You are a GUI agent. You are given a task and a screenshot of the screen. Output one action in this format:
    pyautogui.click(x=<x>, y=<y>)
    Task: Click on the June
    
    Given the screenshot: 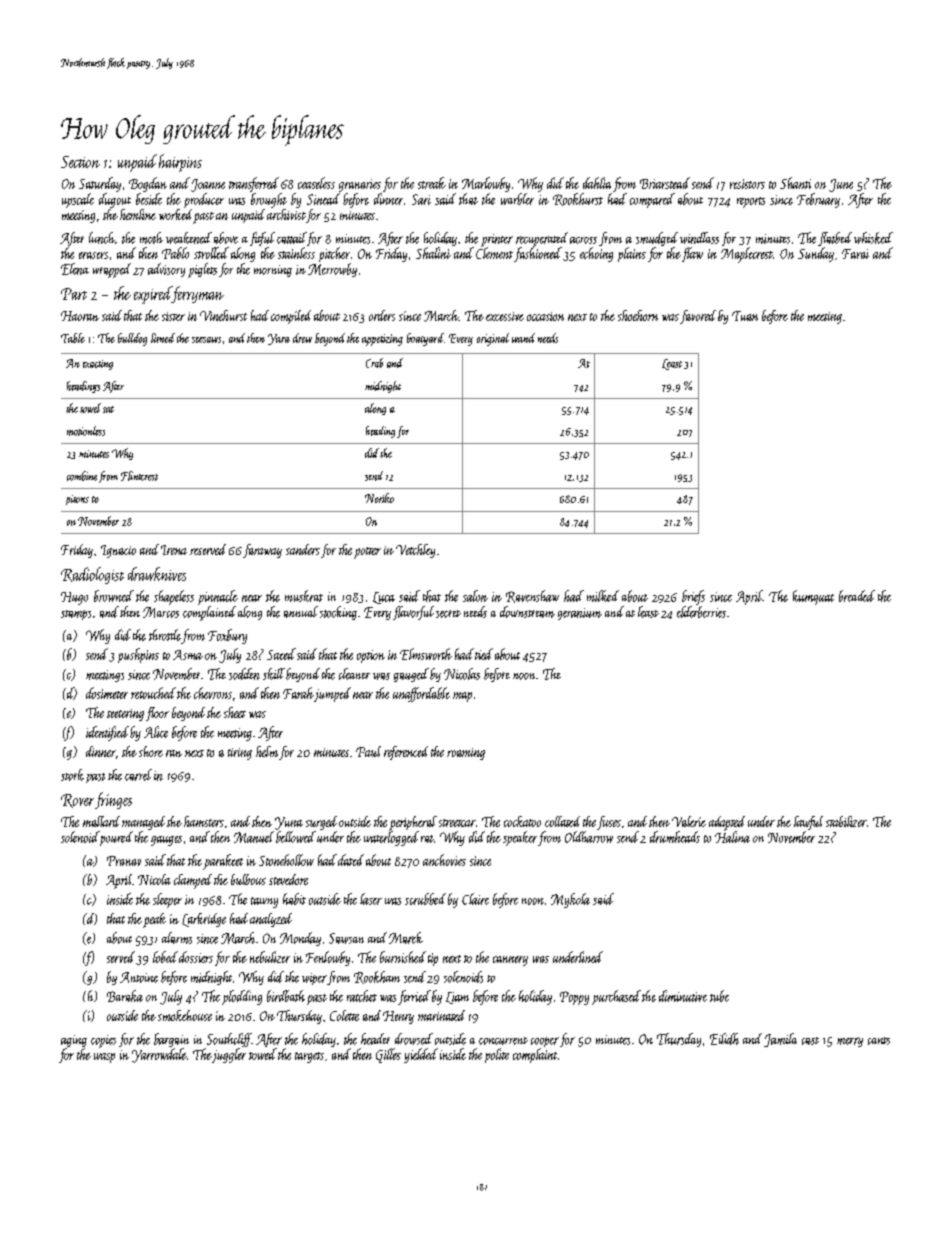 What is the action you would take?
    pyautogui.click(x=841, y=185)
